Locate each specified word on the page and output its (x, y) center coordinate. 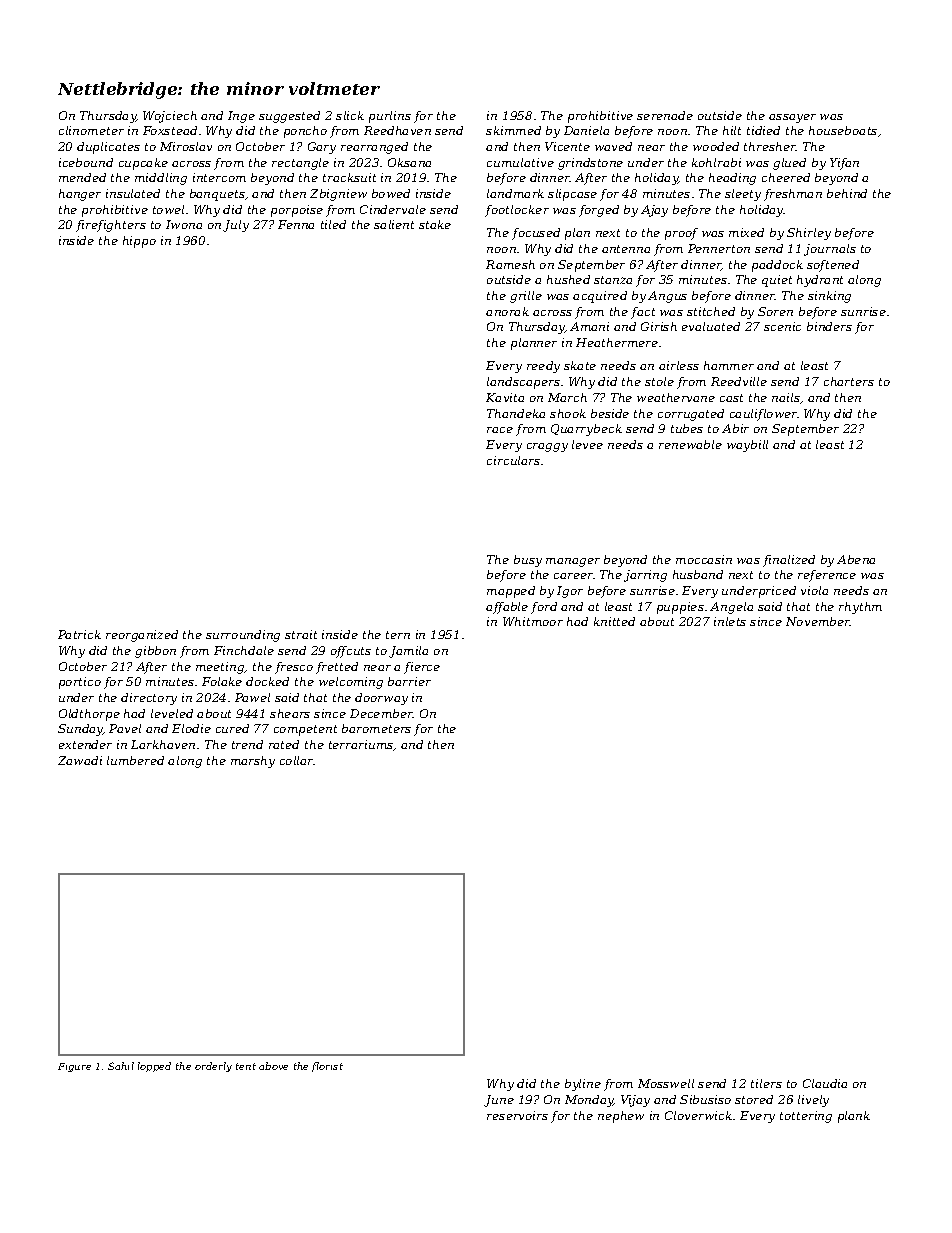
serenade (665, 115)
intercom (219, 177)
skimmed (513, 130)
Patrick (79, 634)
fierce (422, 668)
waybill (747, 446)
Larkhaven (163, 744)
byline (583, 1085)
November (818, 621)
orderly (213, 1067)
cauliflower (764, 415)
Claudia (825, 1083)
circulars (513, 460)
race (500, 430)
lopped (154, 1067)
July (236, 226)
